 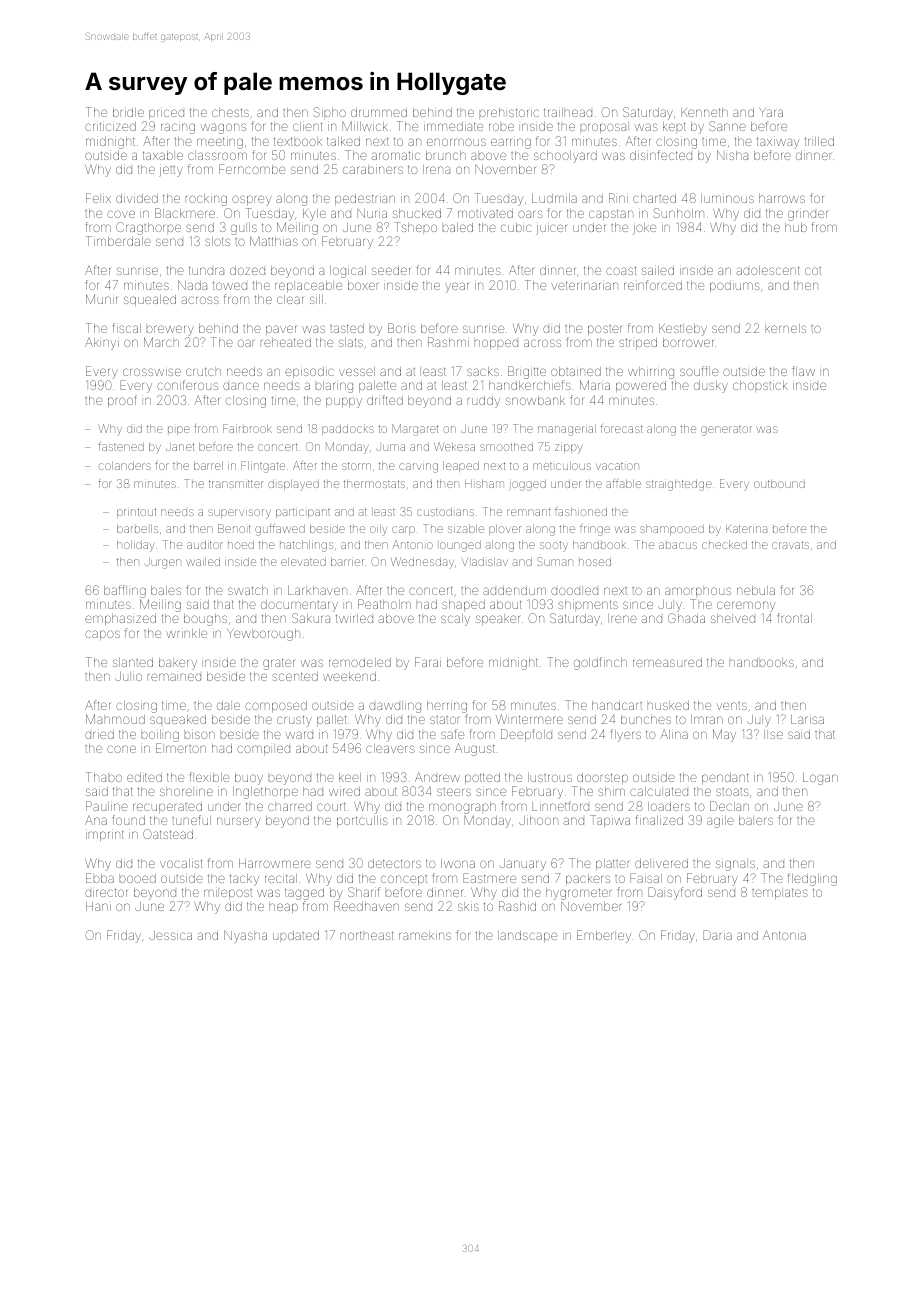 What do you see at coordinates (379, 112) in the page?
I see `drummed` at bounding box center [379, 112].
